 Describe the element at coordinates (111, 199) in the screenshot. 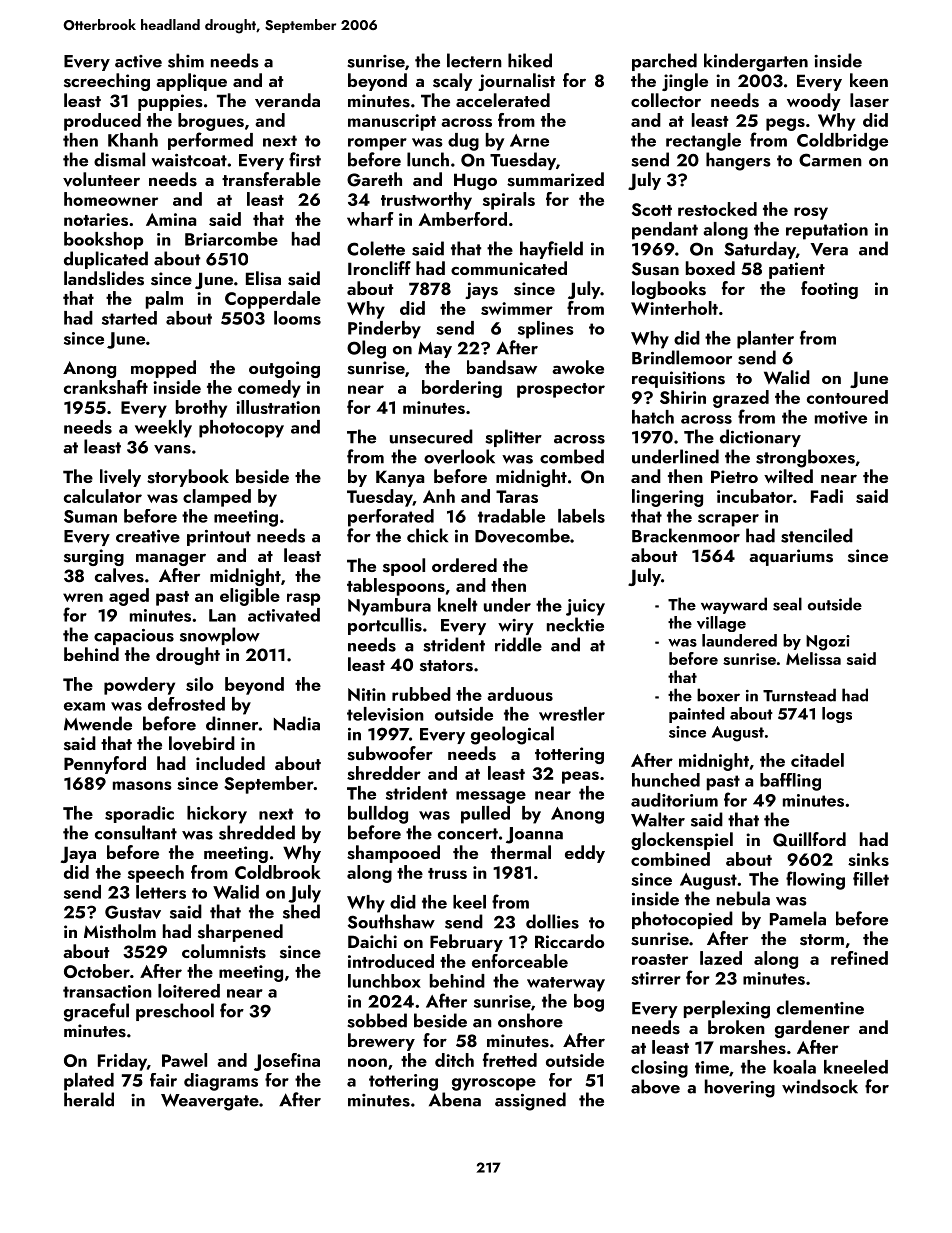

I see `homeowner` at that location.
